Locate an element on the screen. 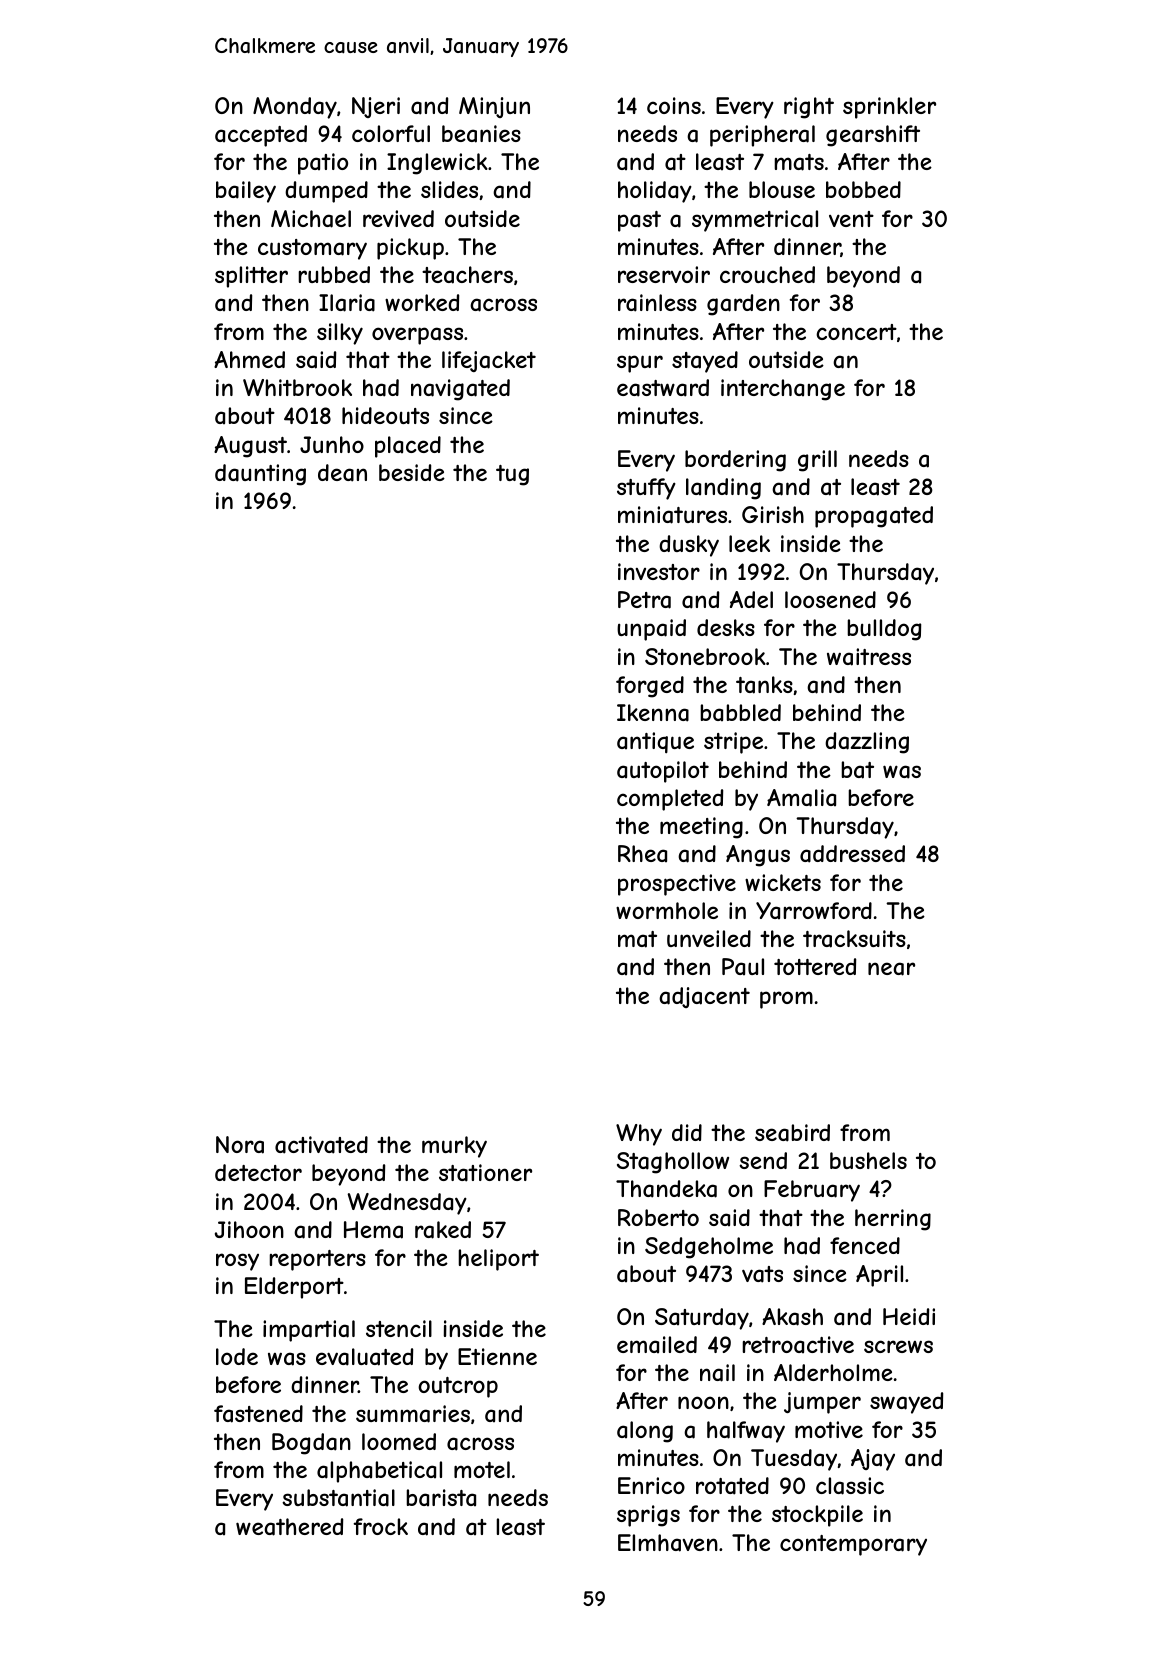 Image resolution: width=1165 pixels, height=1654 pixels. grill is located at coordinates (817, 461).
